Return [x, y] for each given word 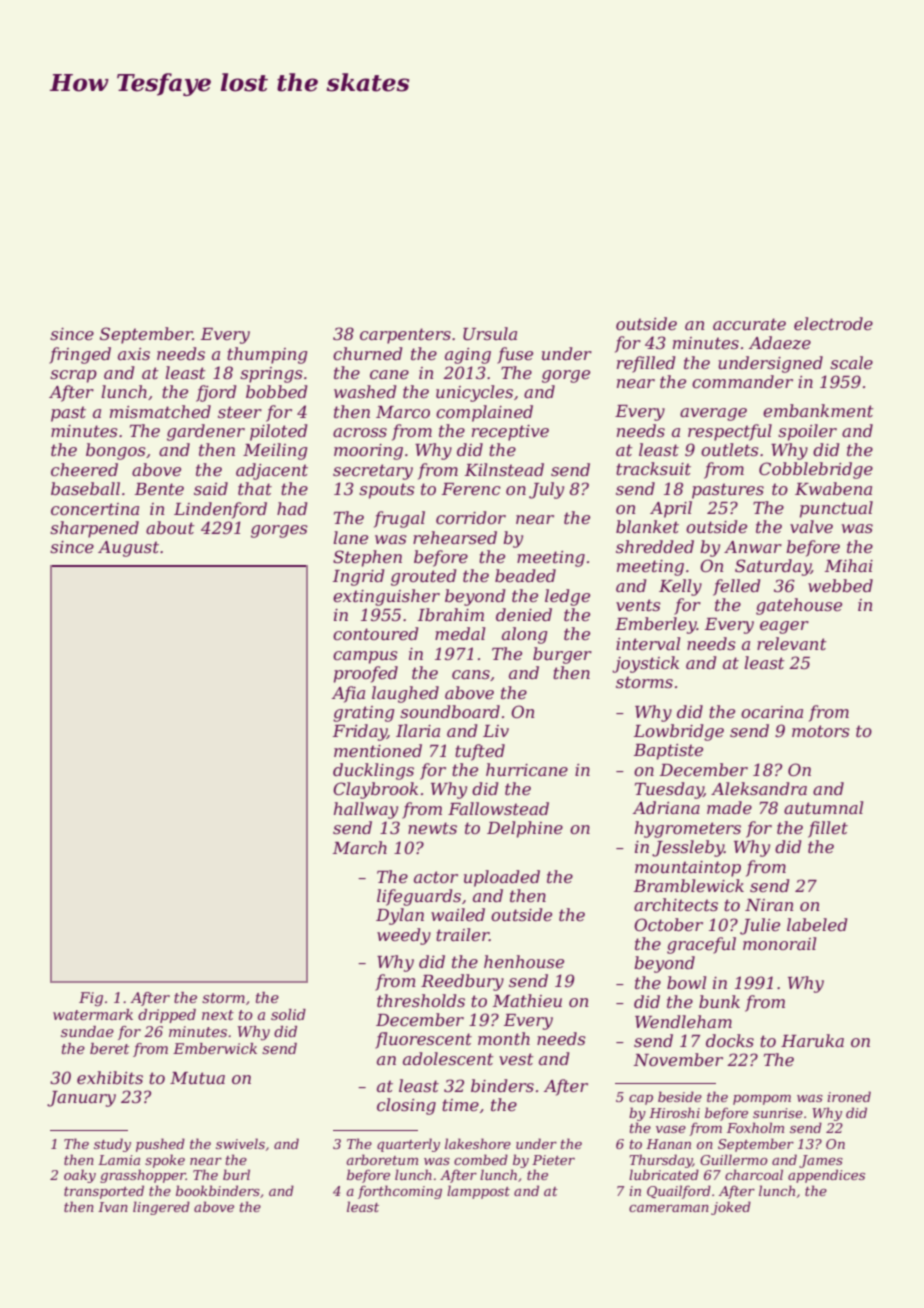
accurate [749, 324]
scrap [73, 376]
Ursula [490, 334]
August [128, 549]
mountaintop [688, 869]
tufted [480, 752]
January [81, 1099]
